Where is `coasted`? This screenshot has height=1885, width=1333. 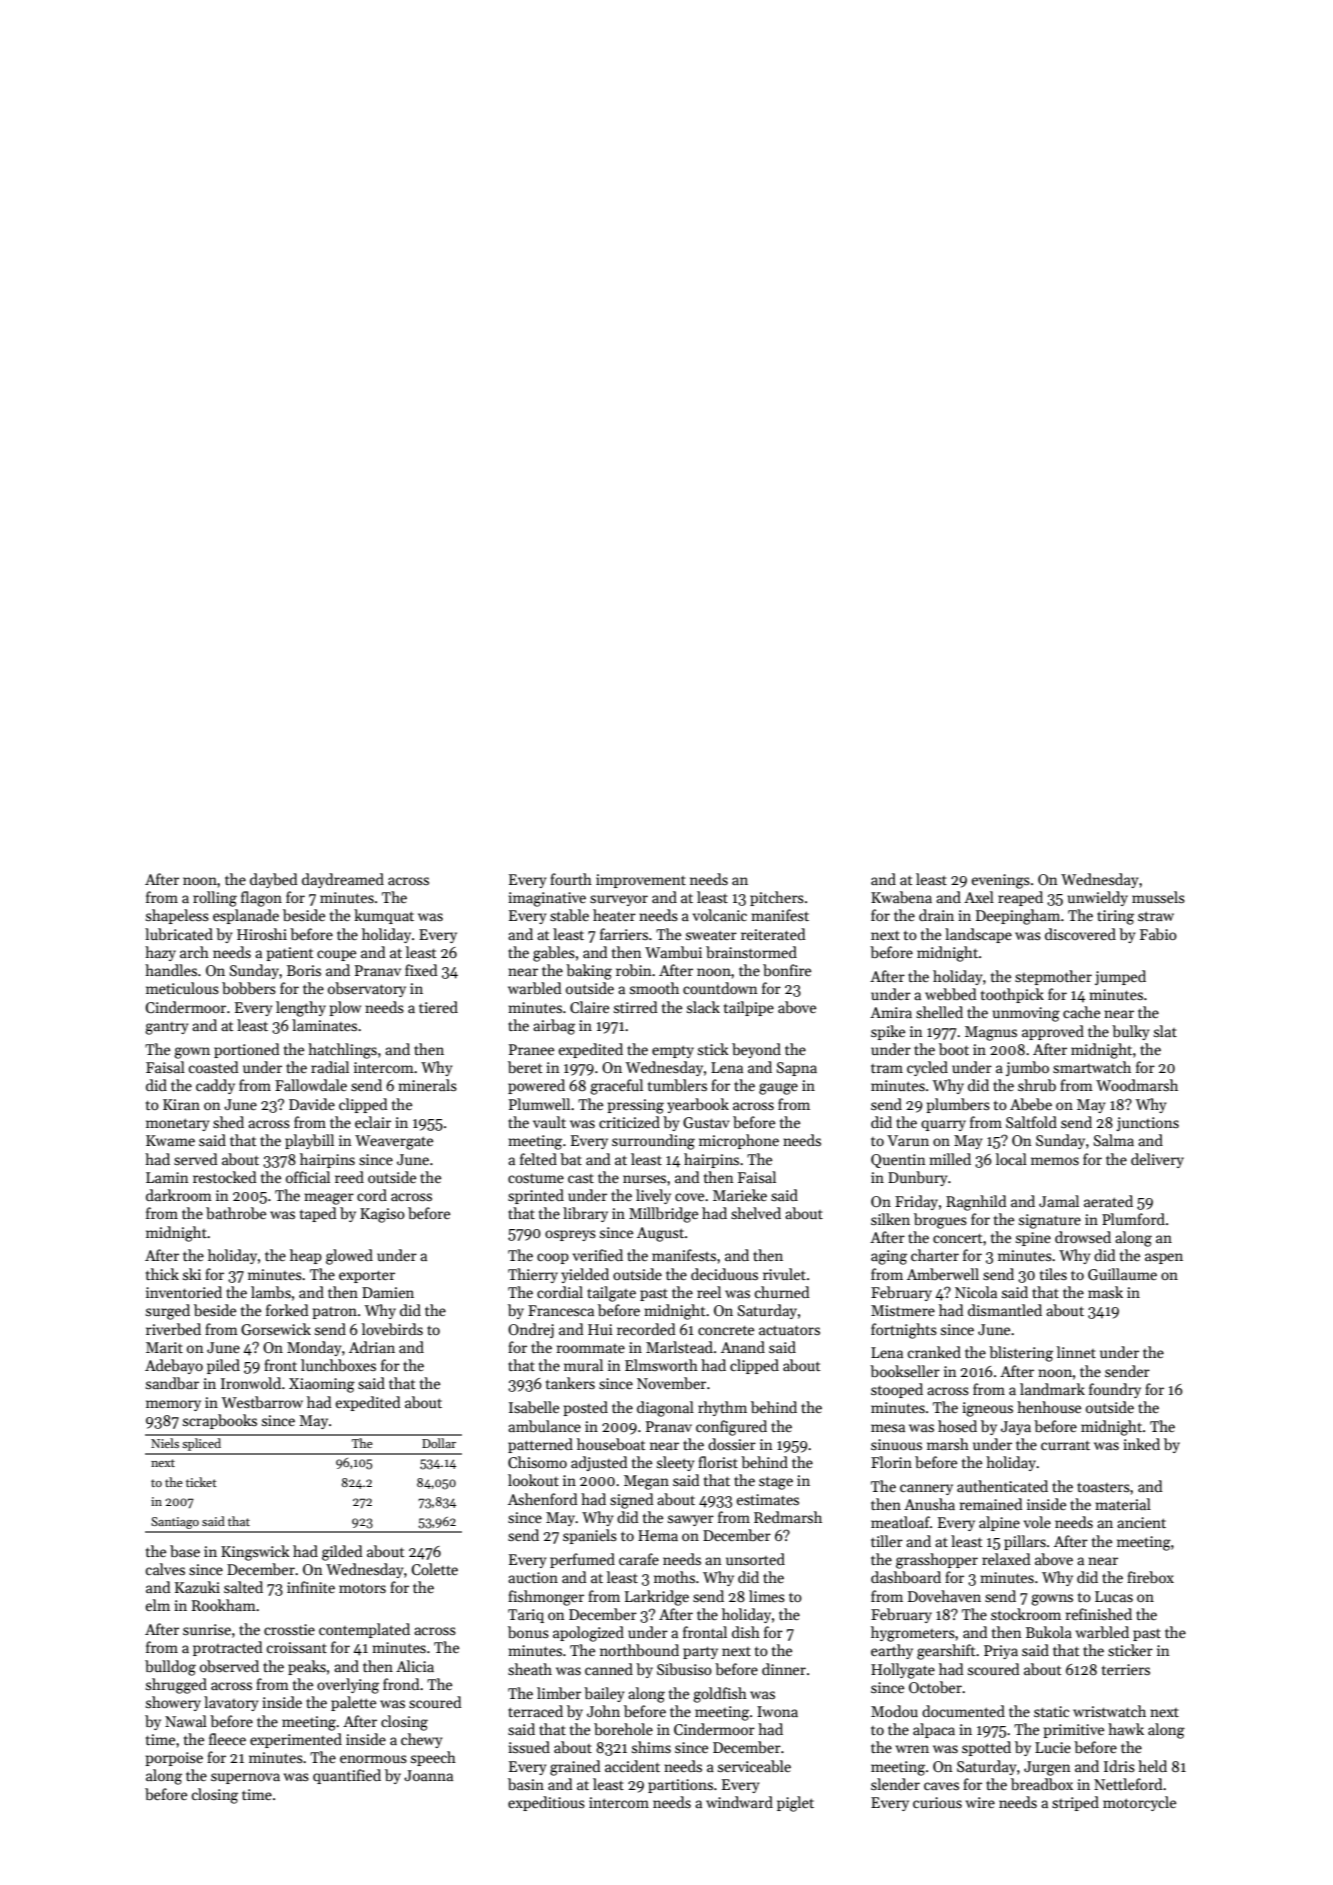
coasted is located at coordinates (214, 1067).
